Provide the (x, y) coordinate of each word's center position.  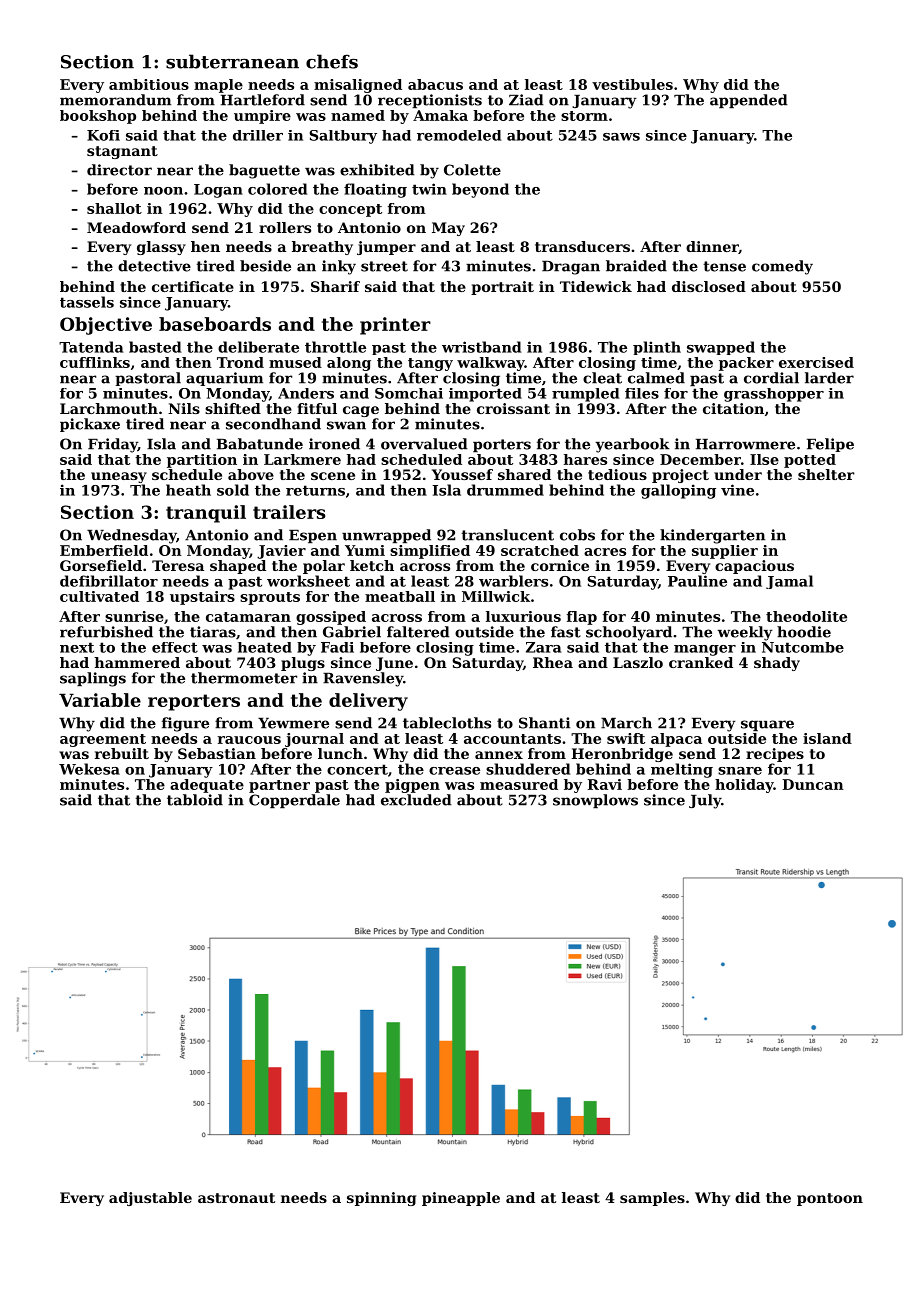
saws (621, 137)
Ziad (526, 100)
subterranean (232, 61)
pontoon (830, 1199)
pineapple (461, 1199)
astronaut (236, 1198)
